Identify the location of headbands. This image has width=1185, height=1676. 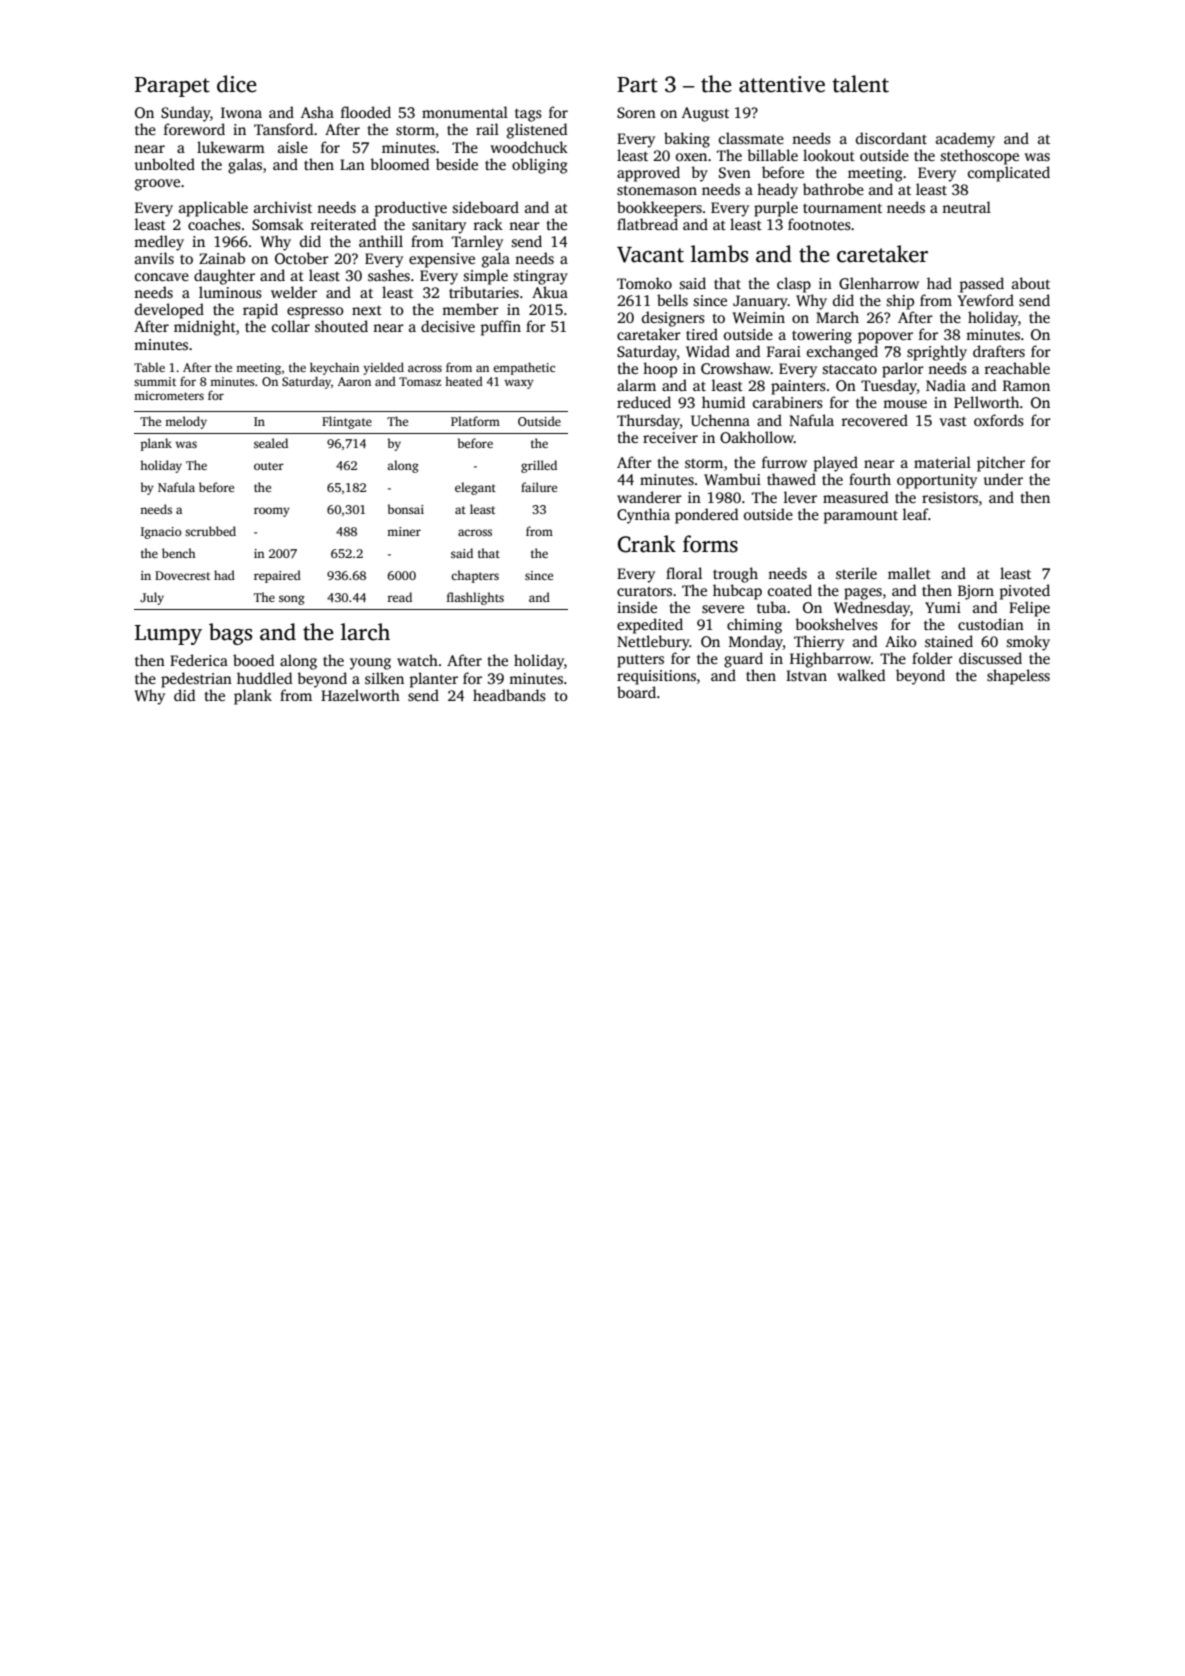
(509, 695).
